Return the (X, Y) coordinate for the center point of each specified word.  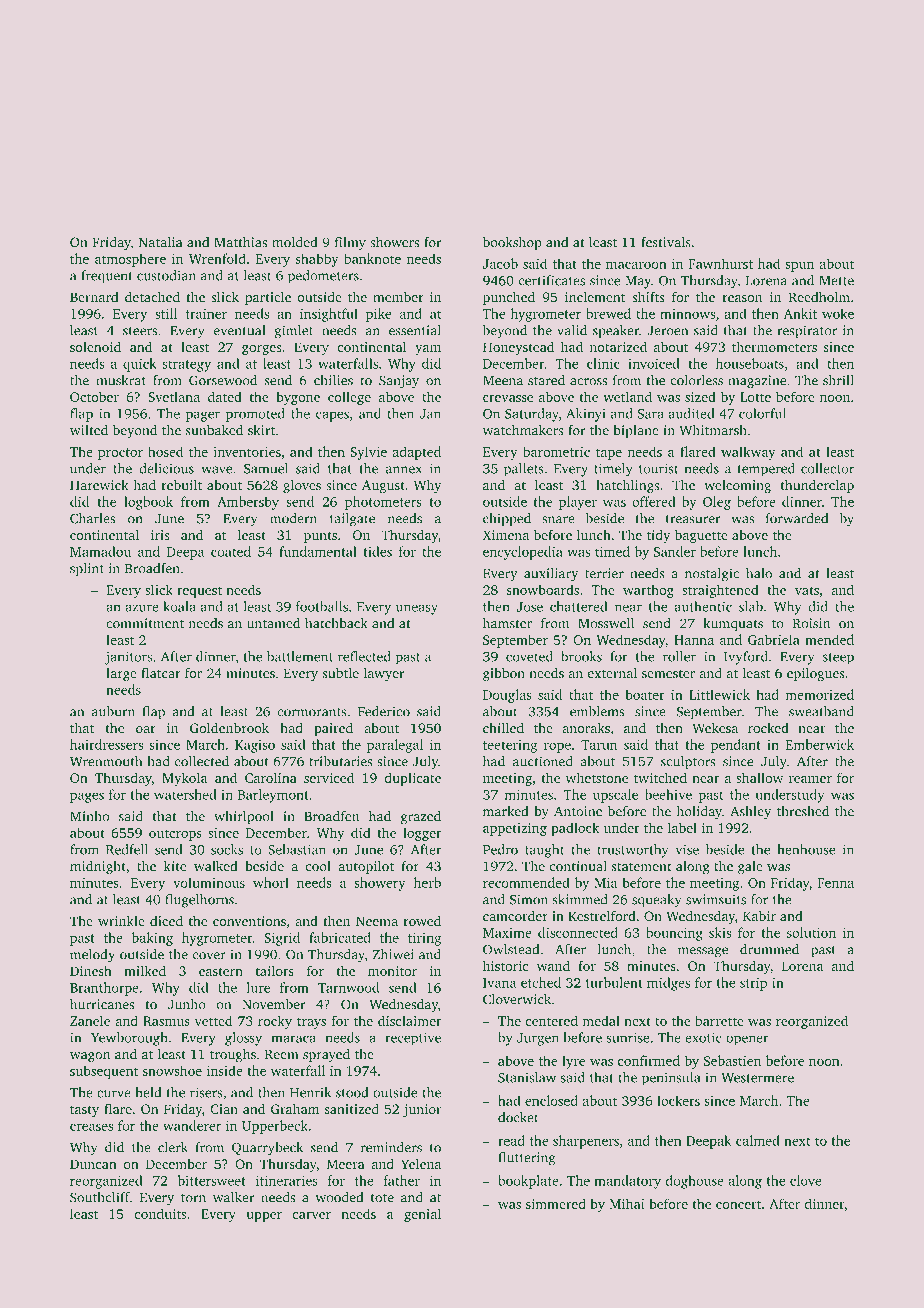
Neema (377, 921)
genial (422, 1215)
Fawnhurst (721, 263)
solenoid (95, 346)
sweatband (821, 711)
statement (642, 867)
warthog (648, 591)
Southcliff (100, 1197)
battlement (300, 656)
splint (87, 570)
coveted (529, 656)
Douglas (507, 696)
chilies (333, 380)
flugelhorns (199, 901)
